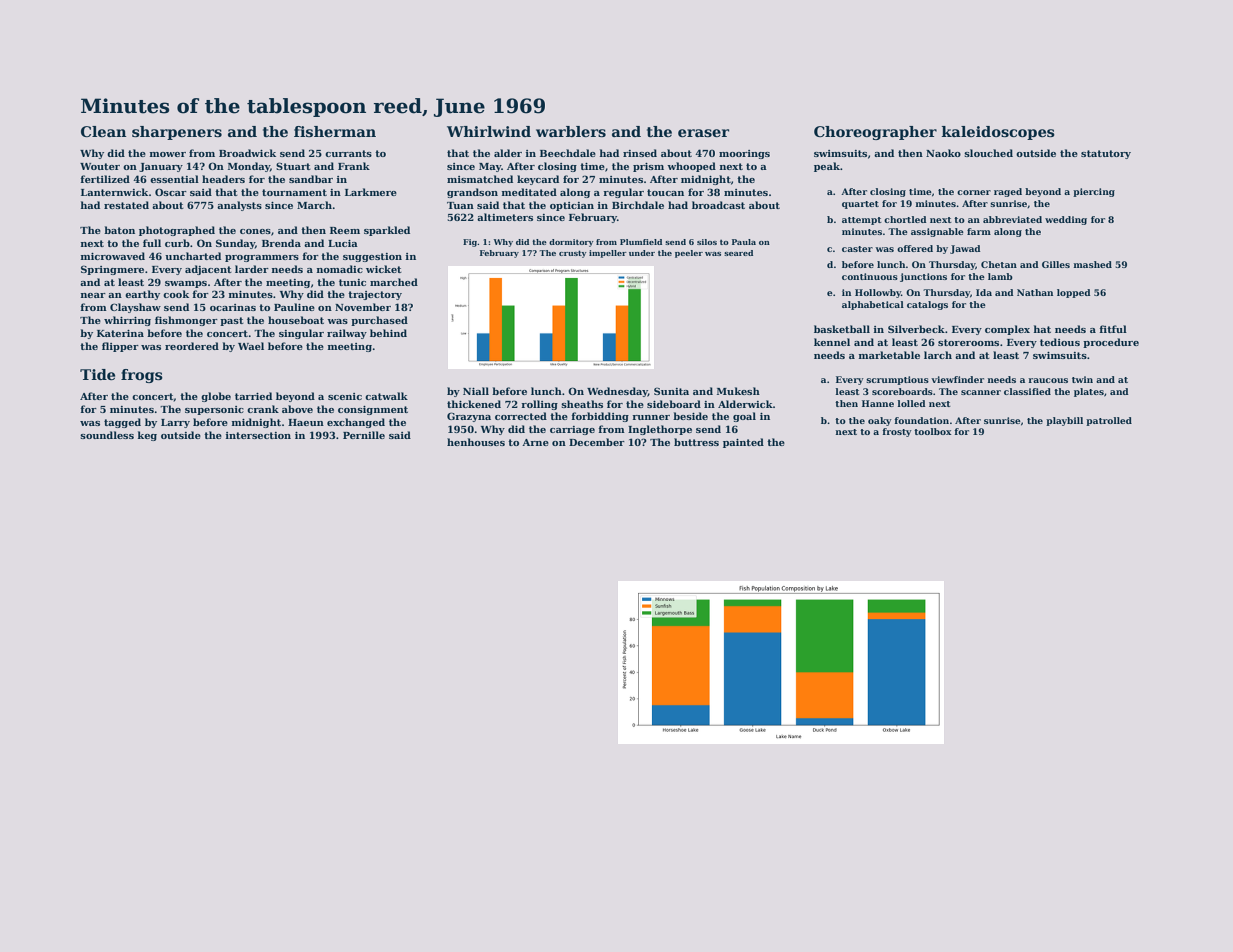  What do you see at coordinates (384, 269) in the screenshot?
I see `wicket` at bounding box center [384, 269].
